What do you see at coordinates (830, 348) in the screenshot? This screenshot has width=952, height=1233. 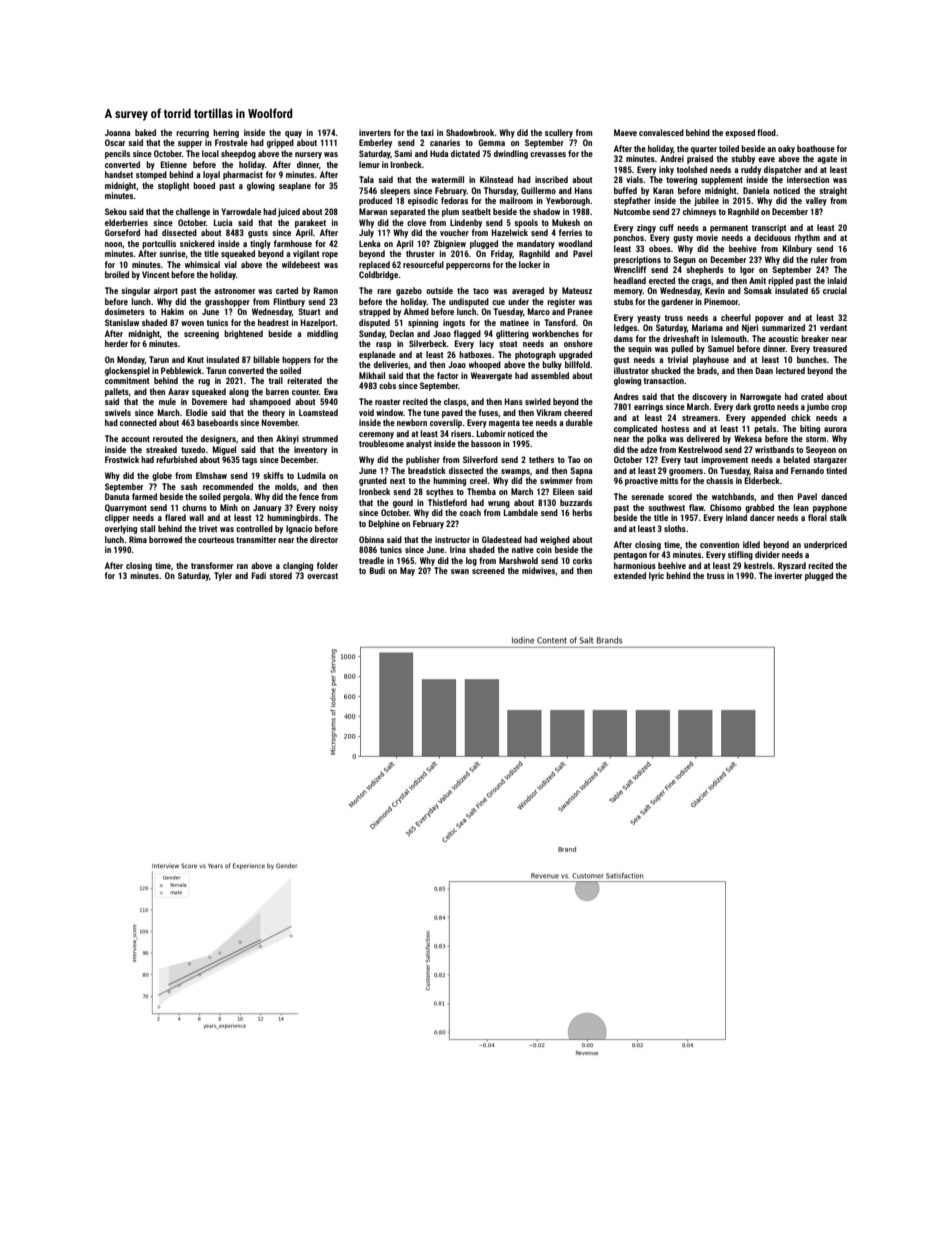 I see `treasured` at bounding box center [830, 348].
